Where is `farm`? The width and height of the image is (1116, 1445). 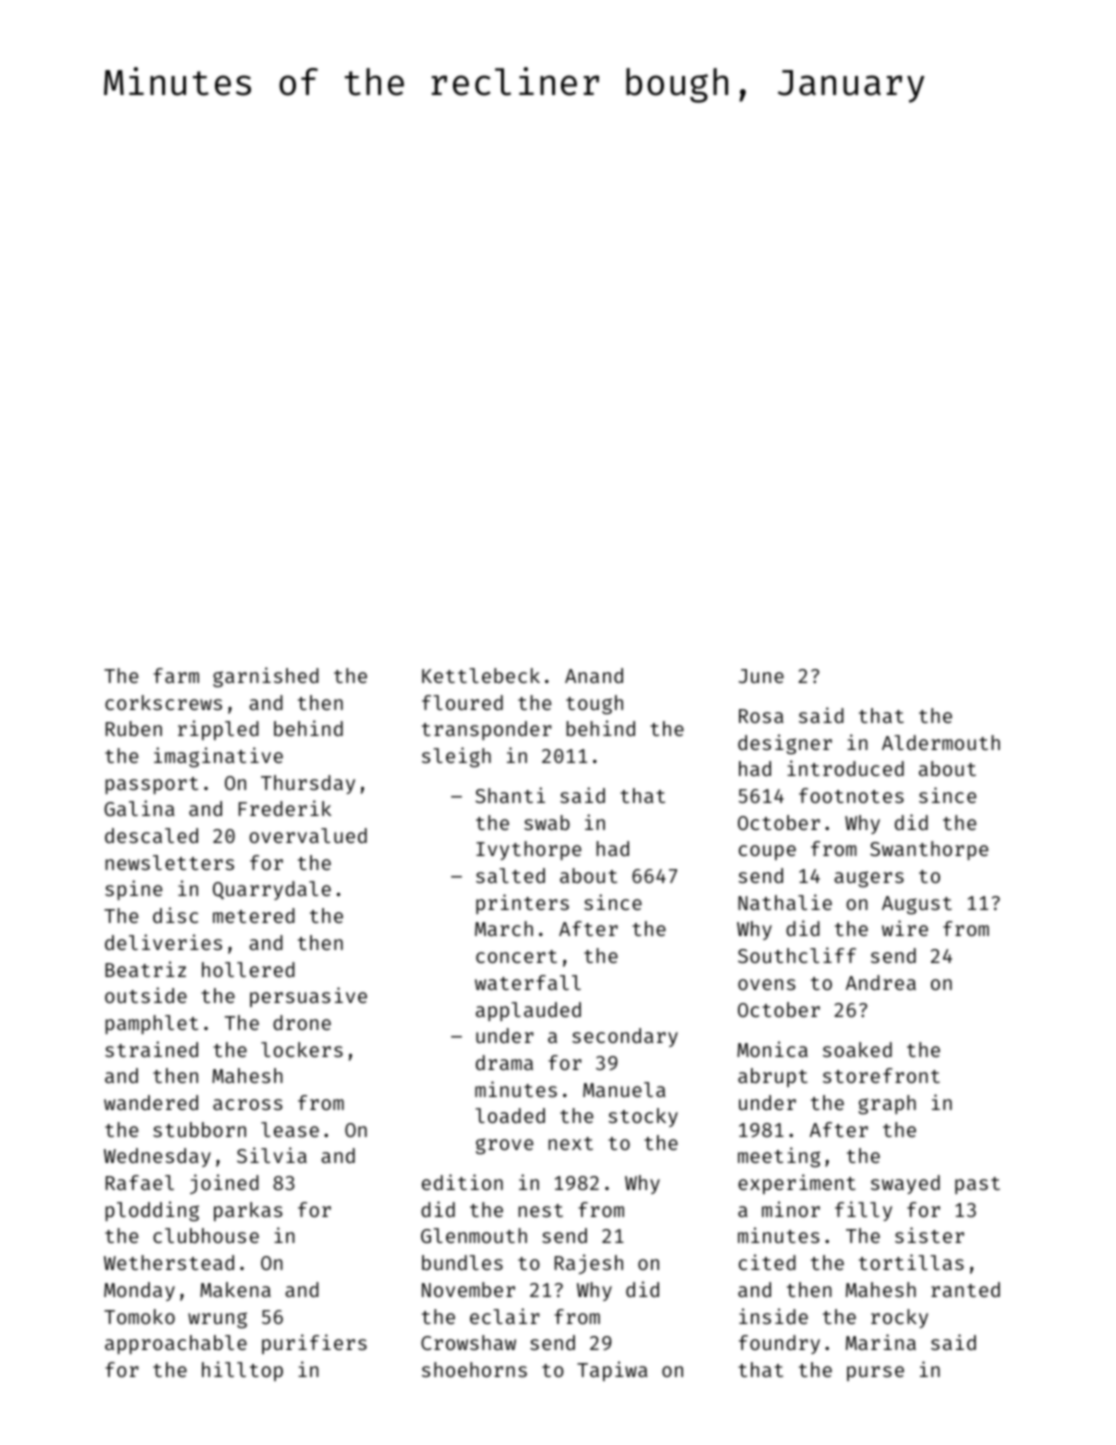
farm is located at coordinates (176, 675).
